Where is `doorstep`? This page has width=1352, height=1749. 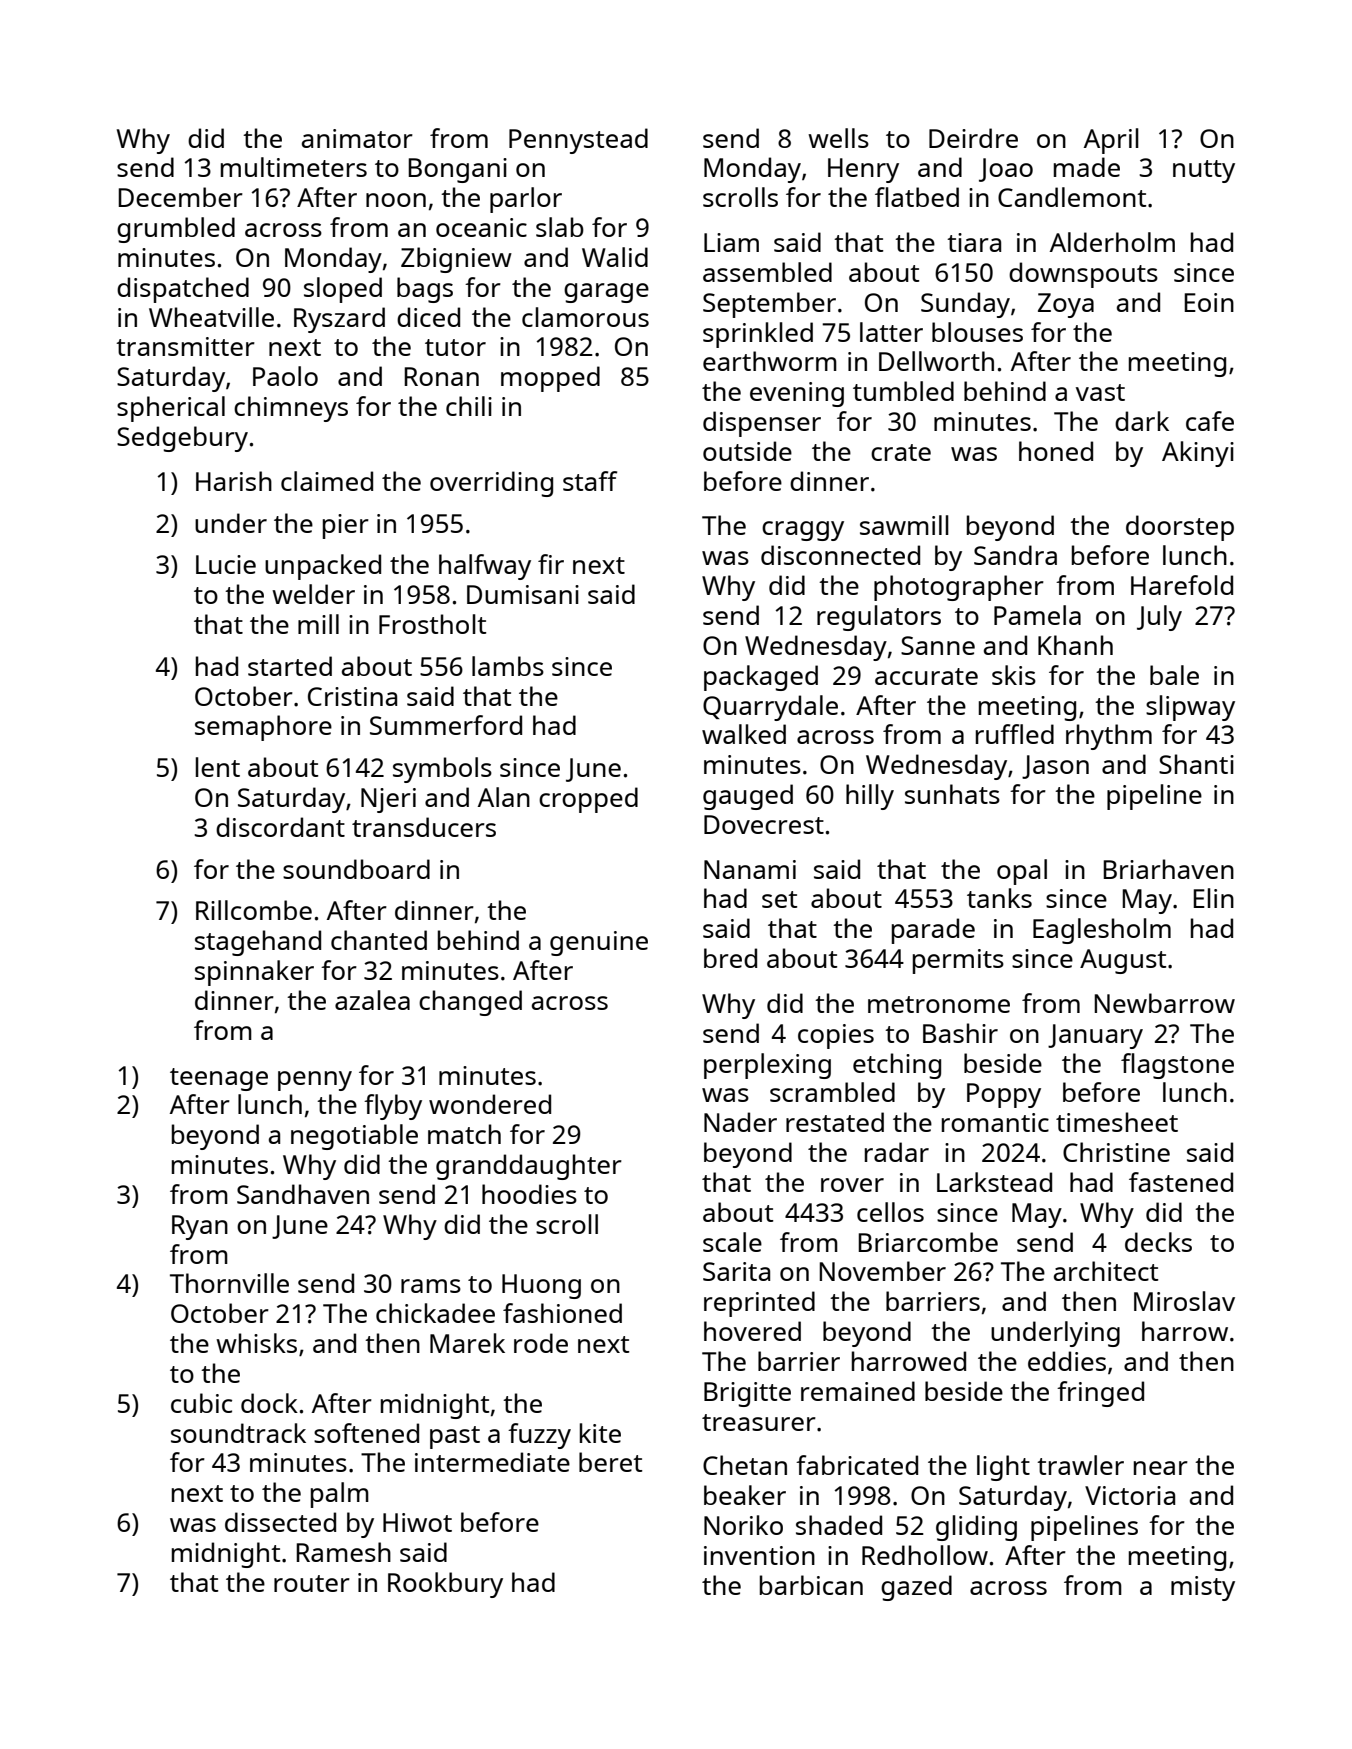 doorstep is located at coordinates (1180, 528).
